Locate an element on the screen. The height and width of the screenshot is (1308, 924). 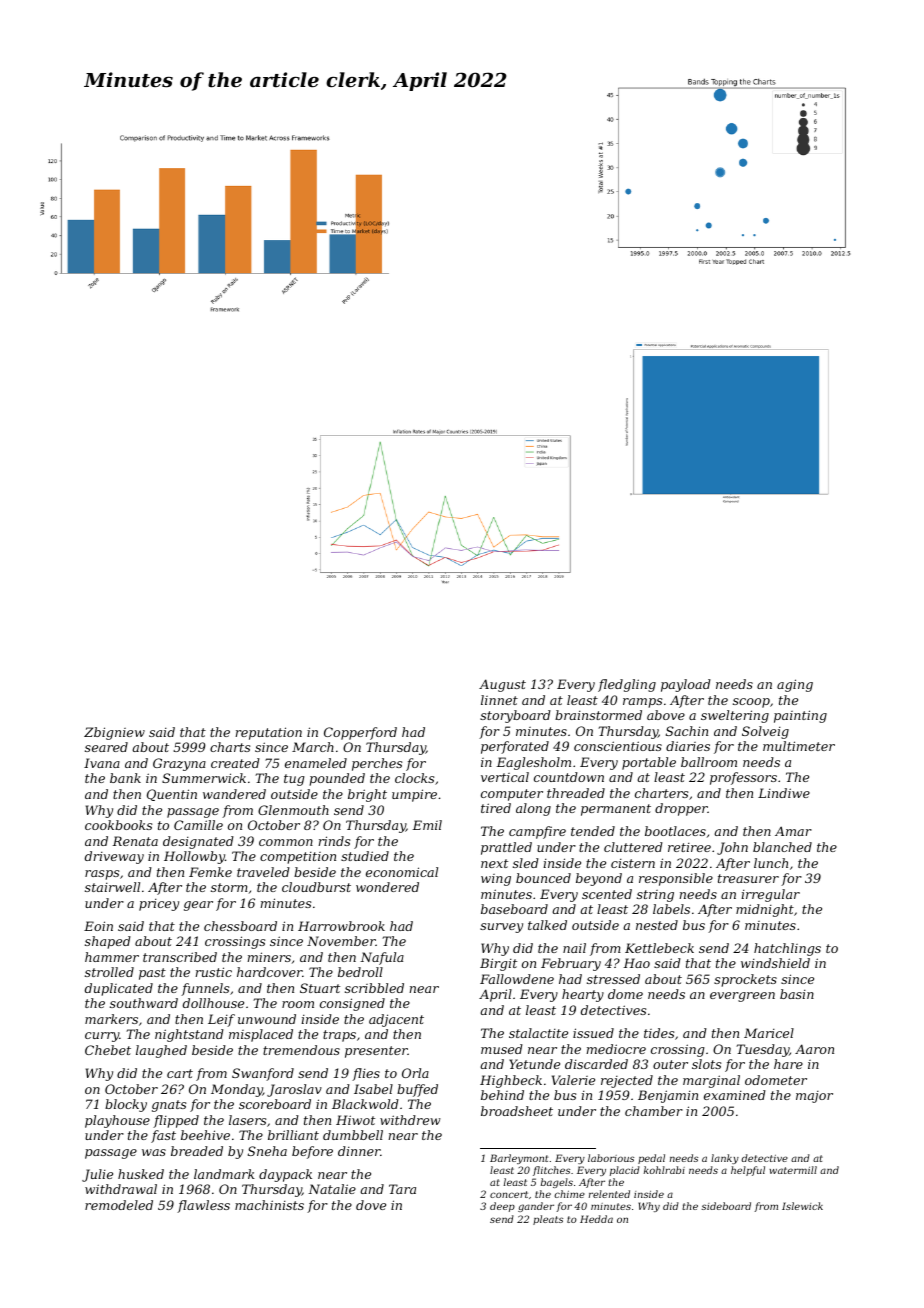
Zbigniew is located at coordinates (114, 733).
